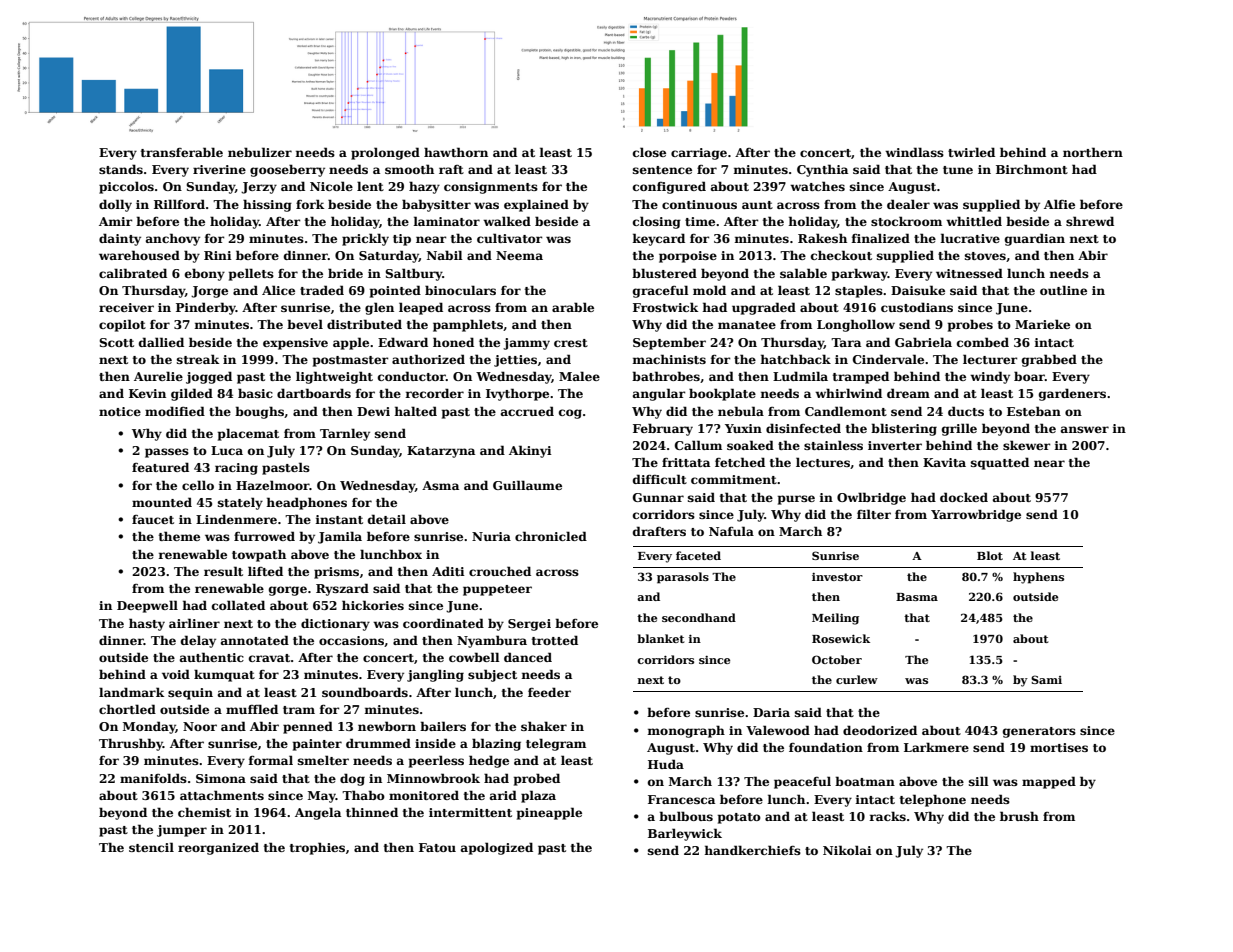 Image resolution: width=1233 pixels, height=952 pixels. I want to click on Nikolai, so click(847, 850).
